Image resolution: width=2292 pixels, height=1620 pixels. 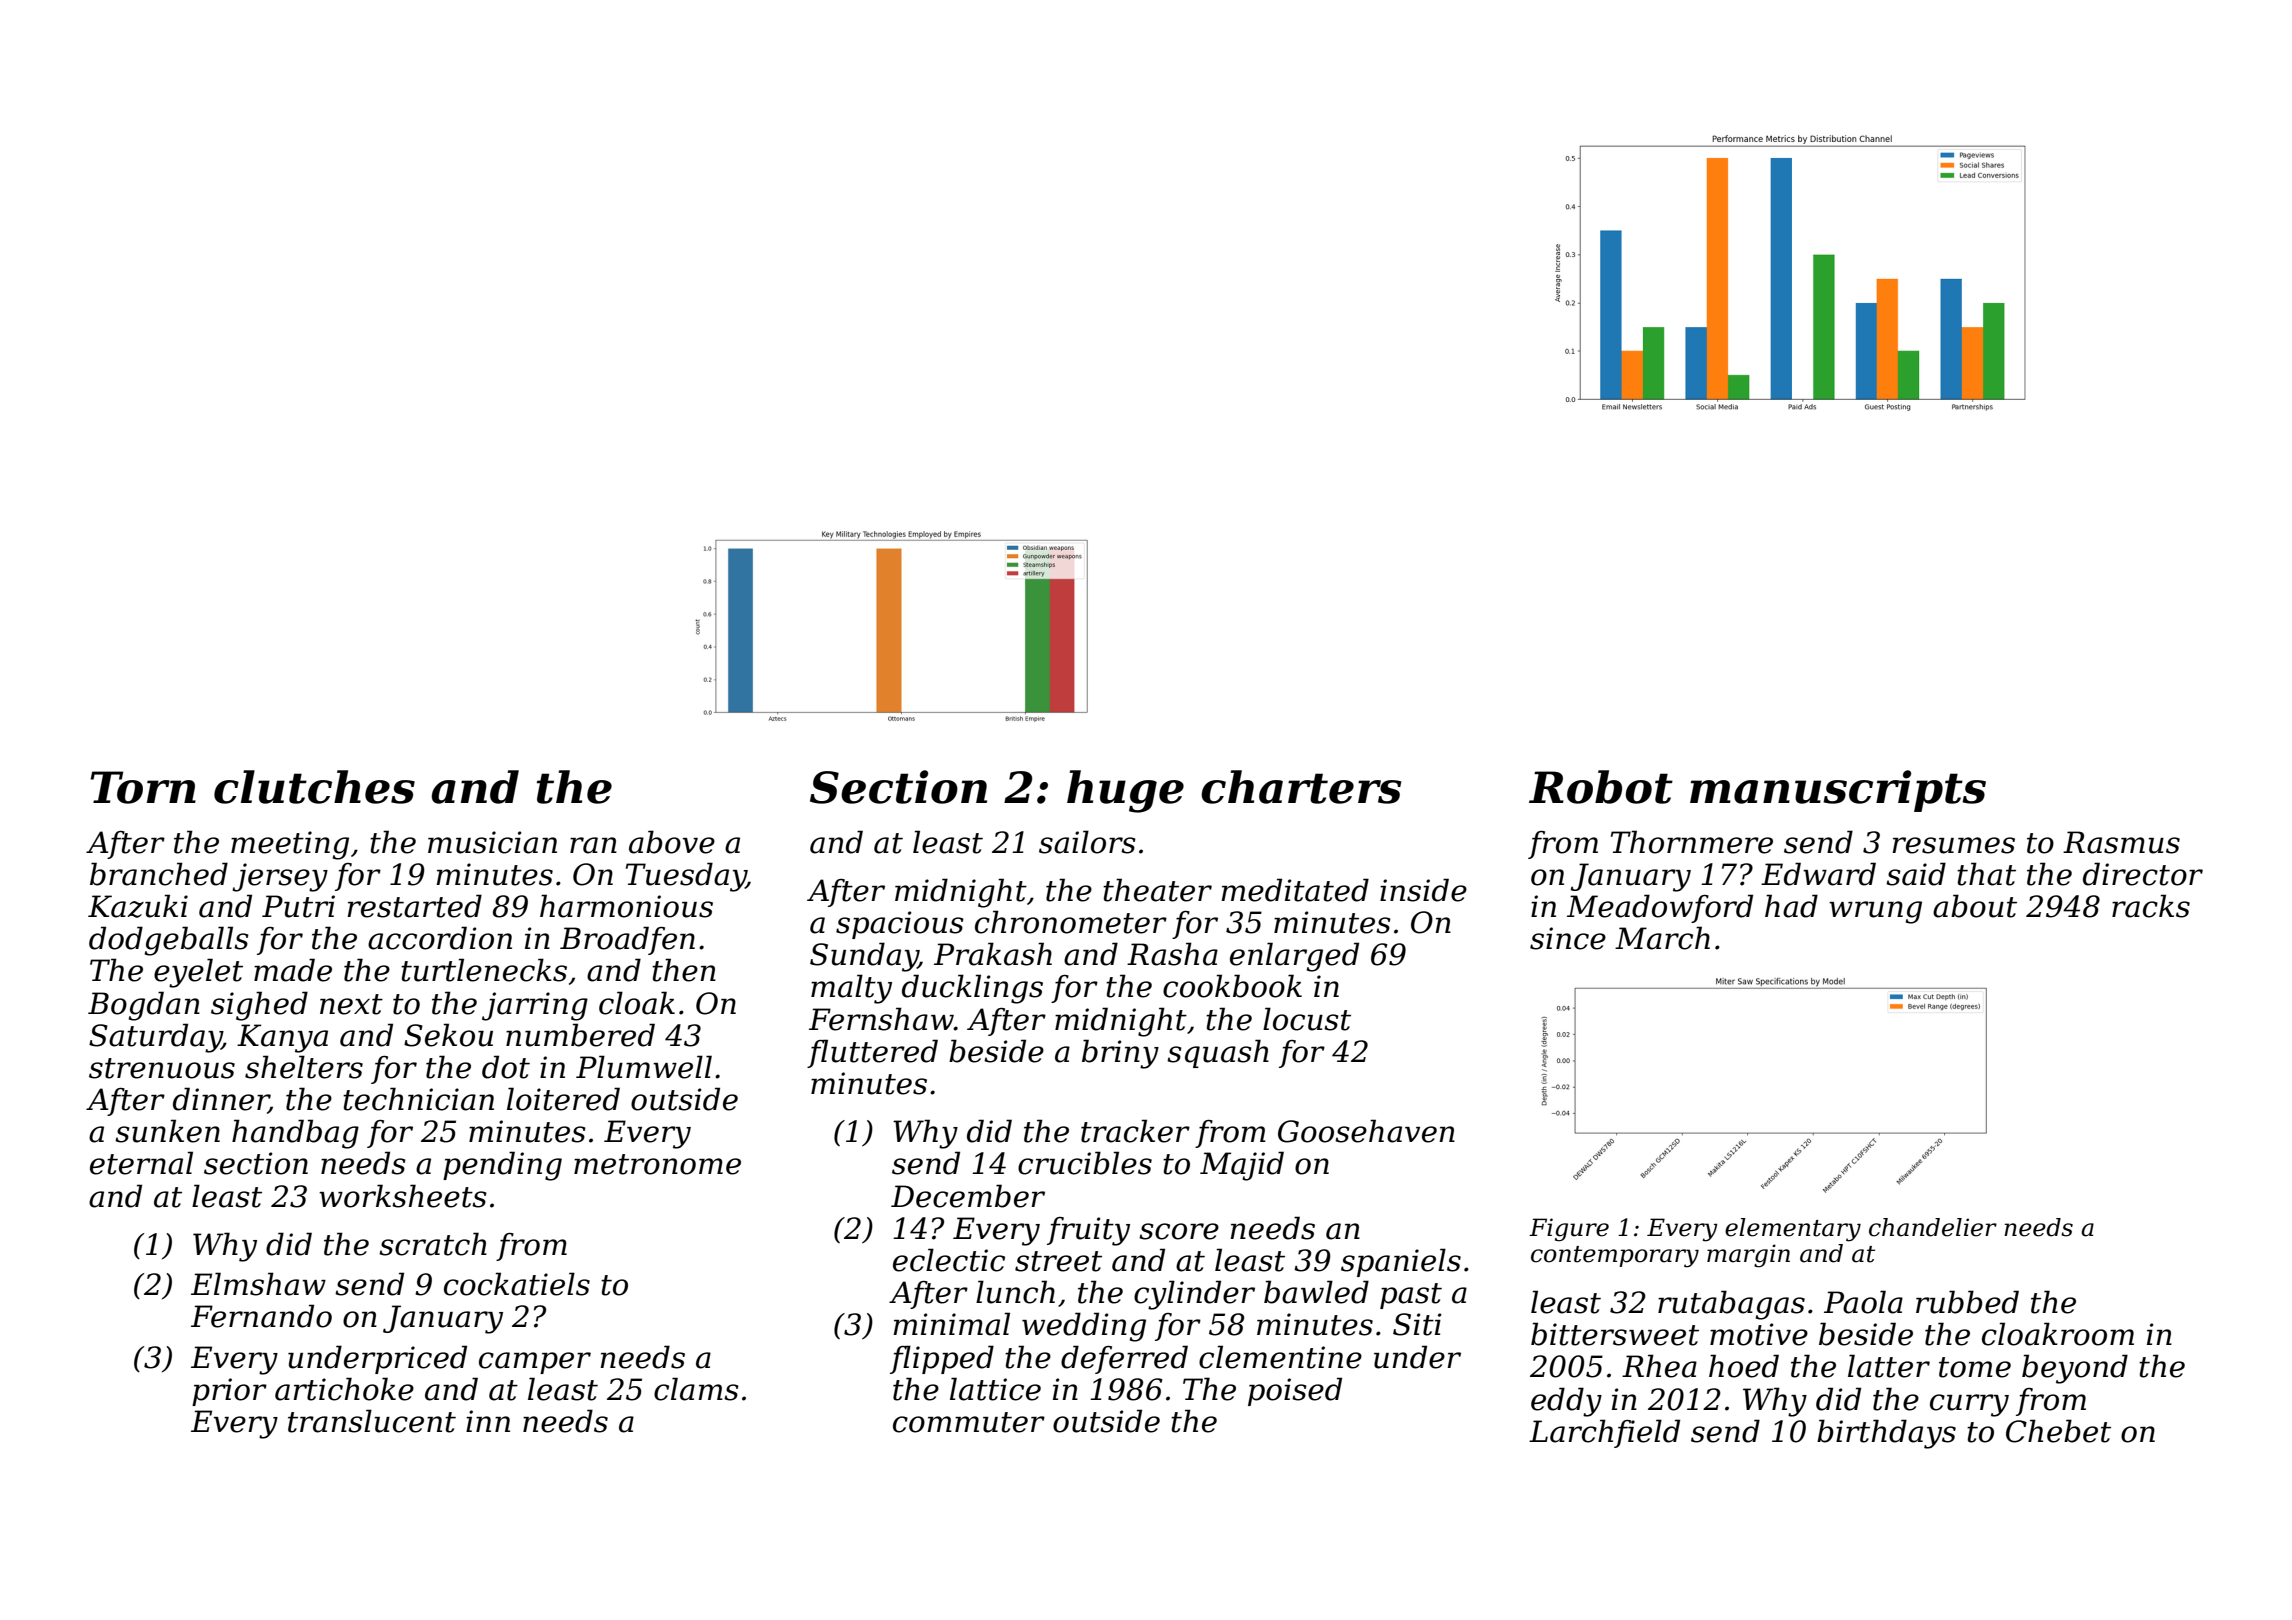 What do you see at coordinates (2058, 1431) in the screenshot?
I see `Chebet` at bounding box center [2058, 1431].
